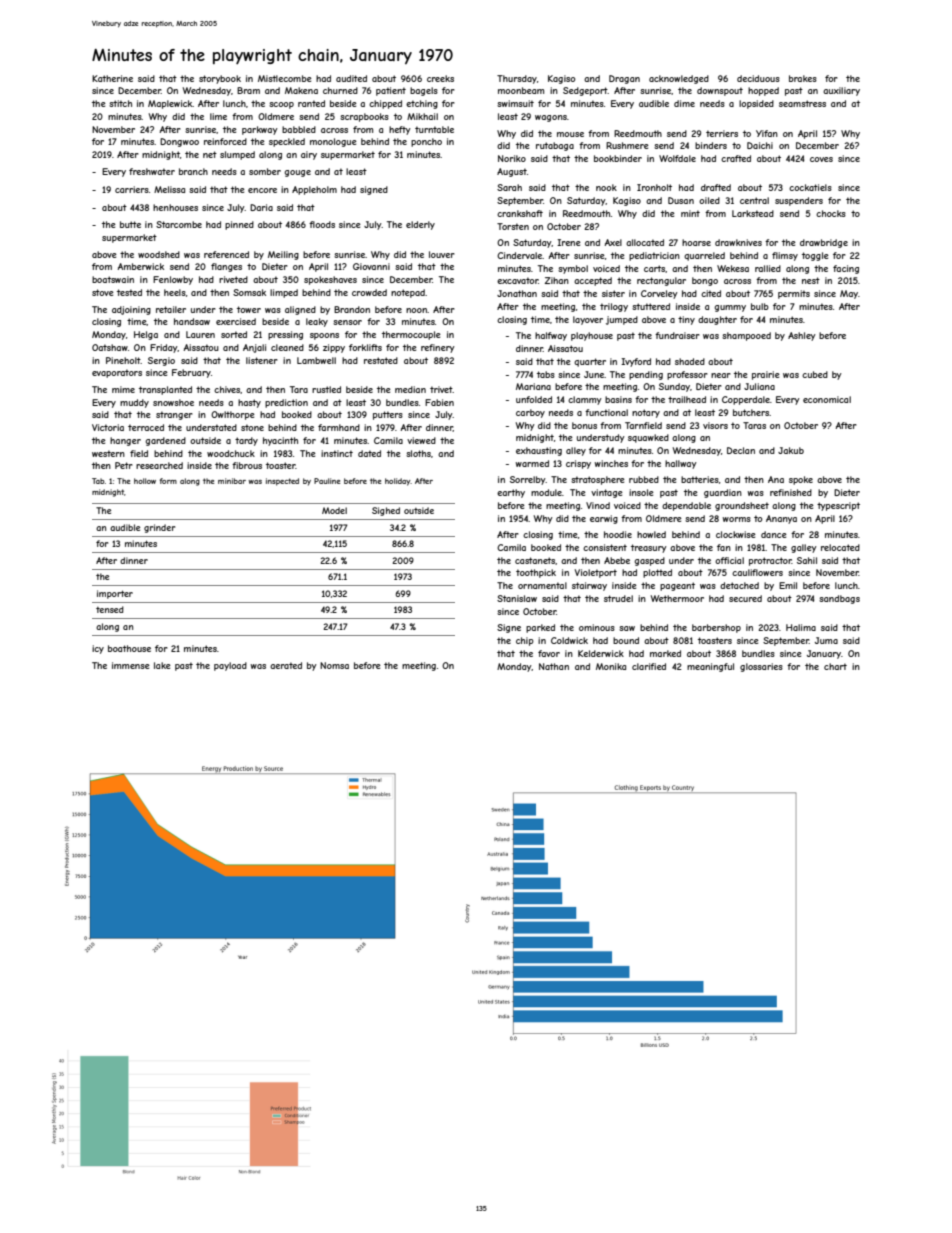 This screenshot has width=952, height=1233. Describe the element at coordinates (753, 213) in the screenshot. I see `Larkstead` at that location.
